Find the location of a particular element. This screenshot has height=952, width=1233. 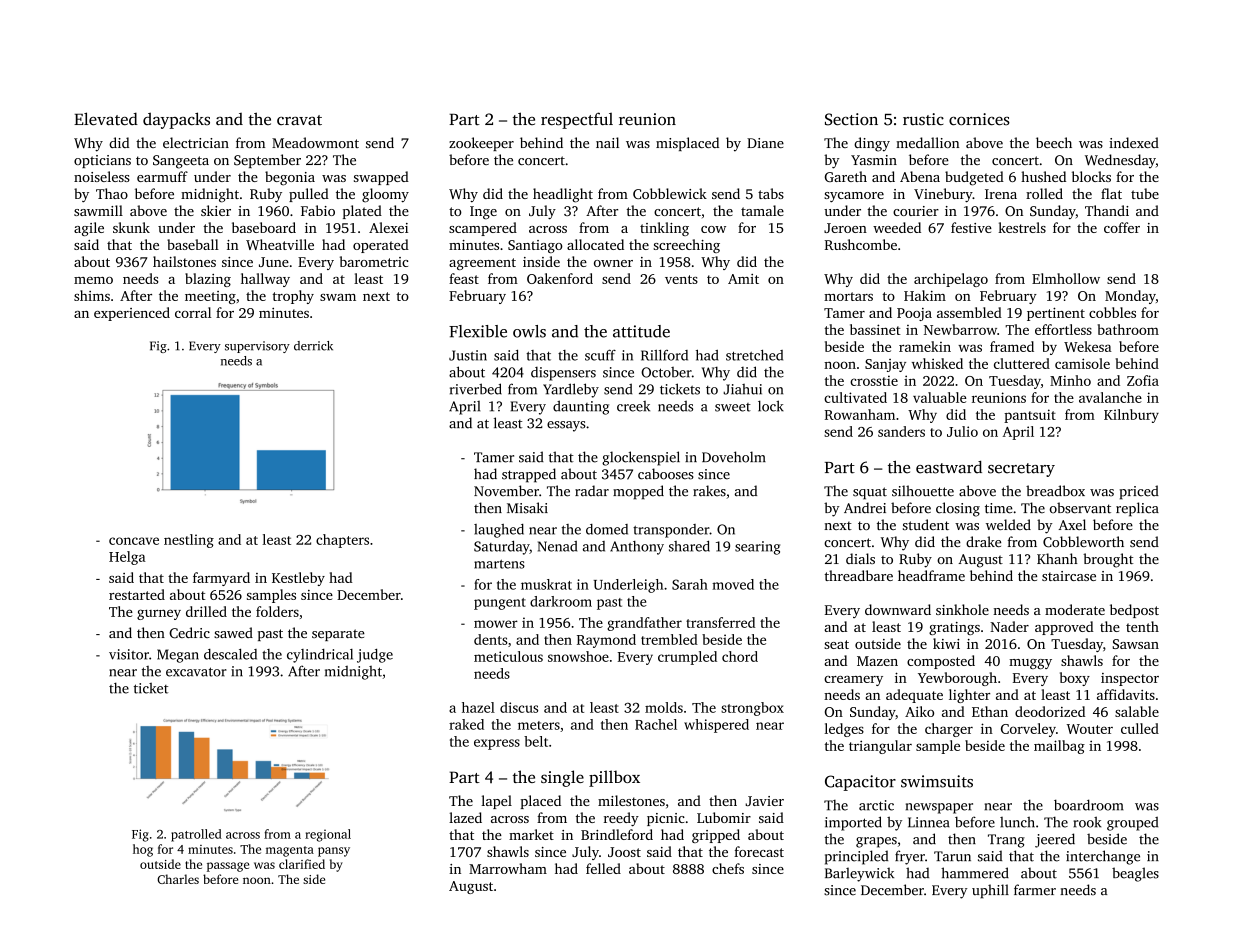

Charles is located at coordinates (178, 879).
